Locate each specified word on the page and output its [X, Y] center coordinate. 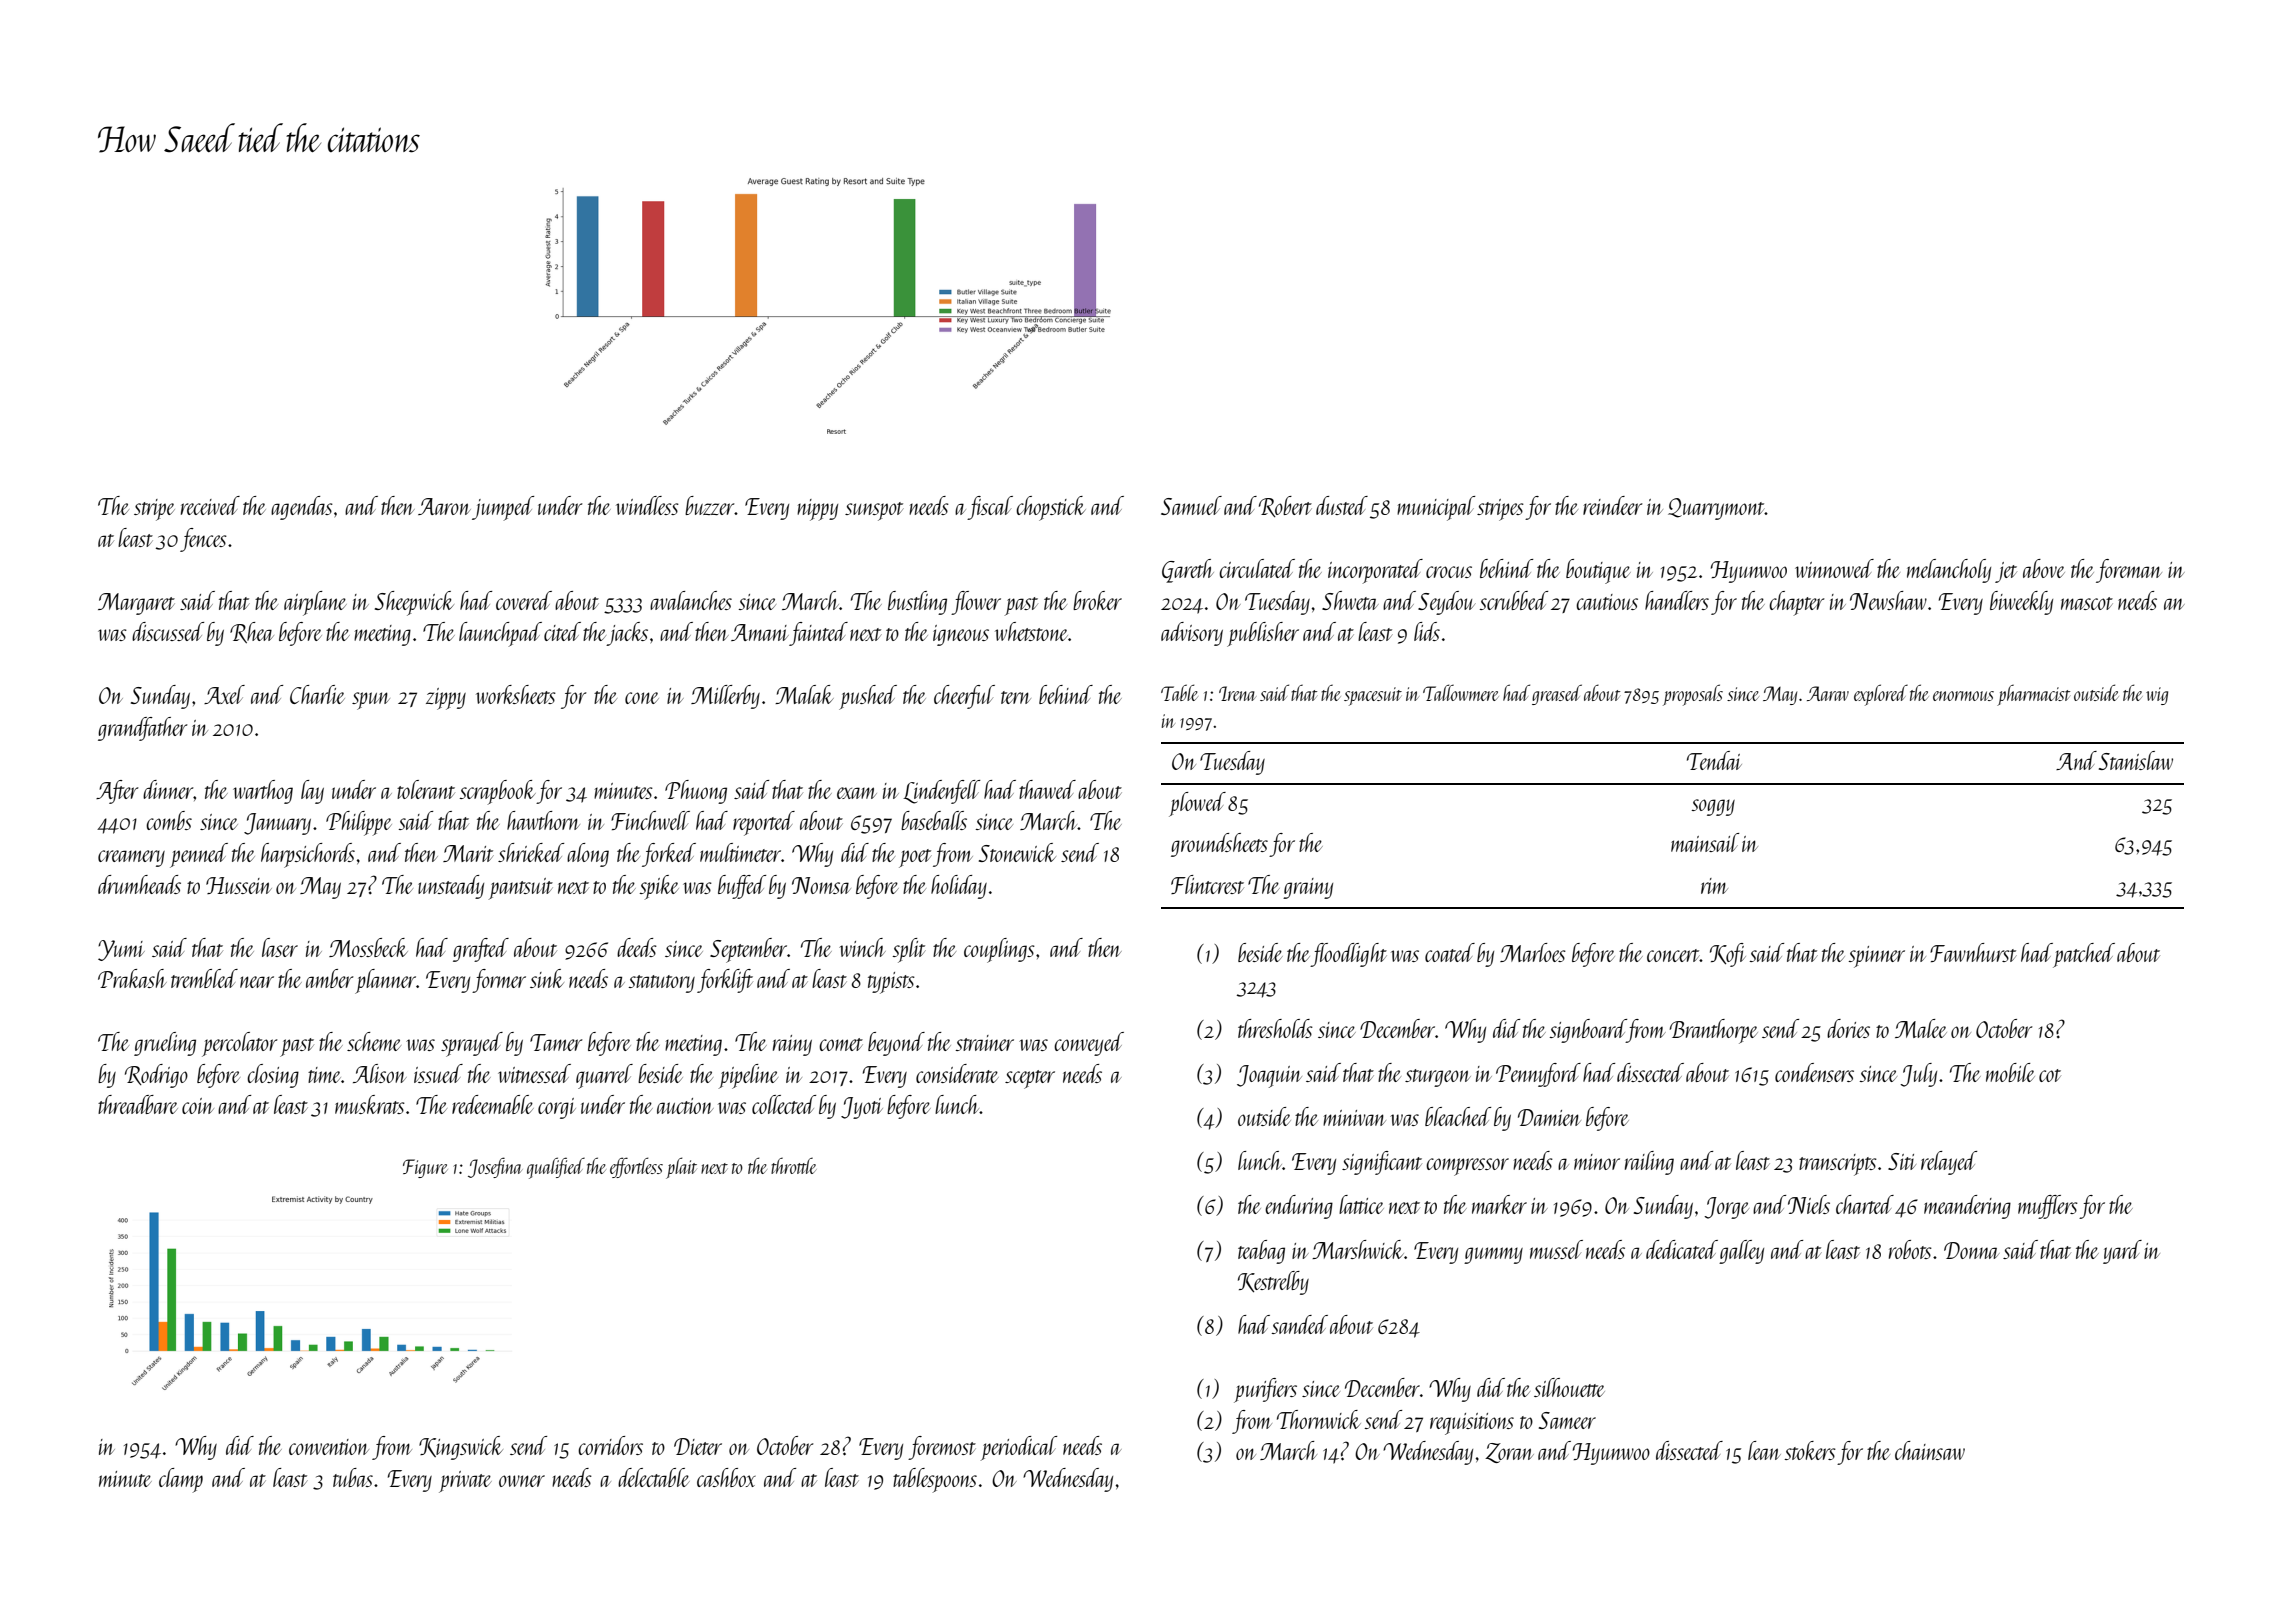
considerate [957, 1073]
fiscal [990, 508]
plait [681, 1168]
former [499, 981]
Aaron [444, 506]
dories [1848, 1028]
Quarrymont [1716, 509]
